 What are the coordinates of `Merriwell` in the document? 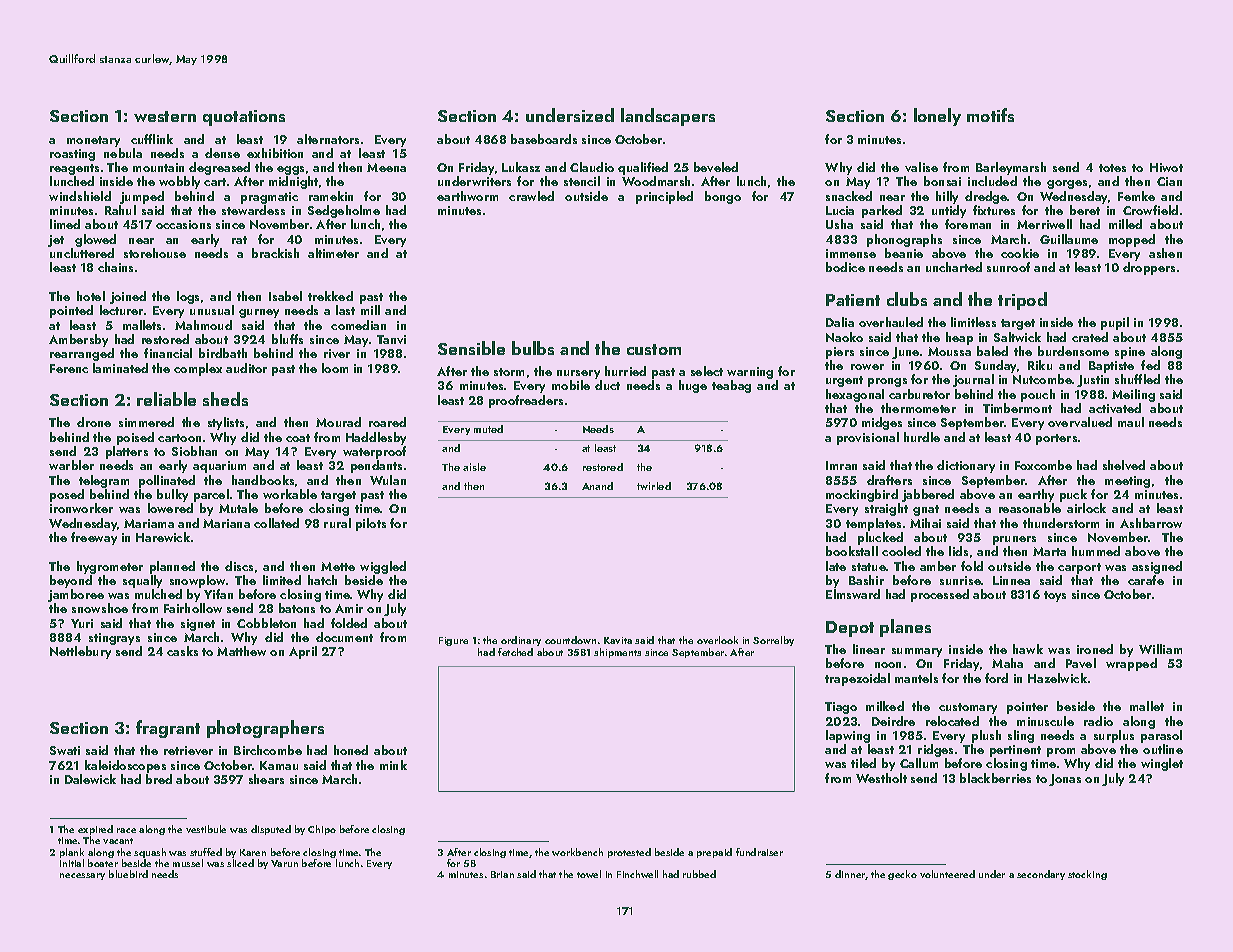 It's located at (1044, 224).
